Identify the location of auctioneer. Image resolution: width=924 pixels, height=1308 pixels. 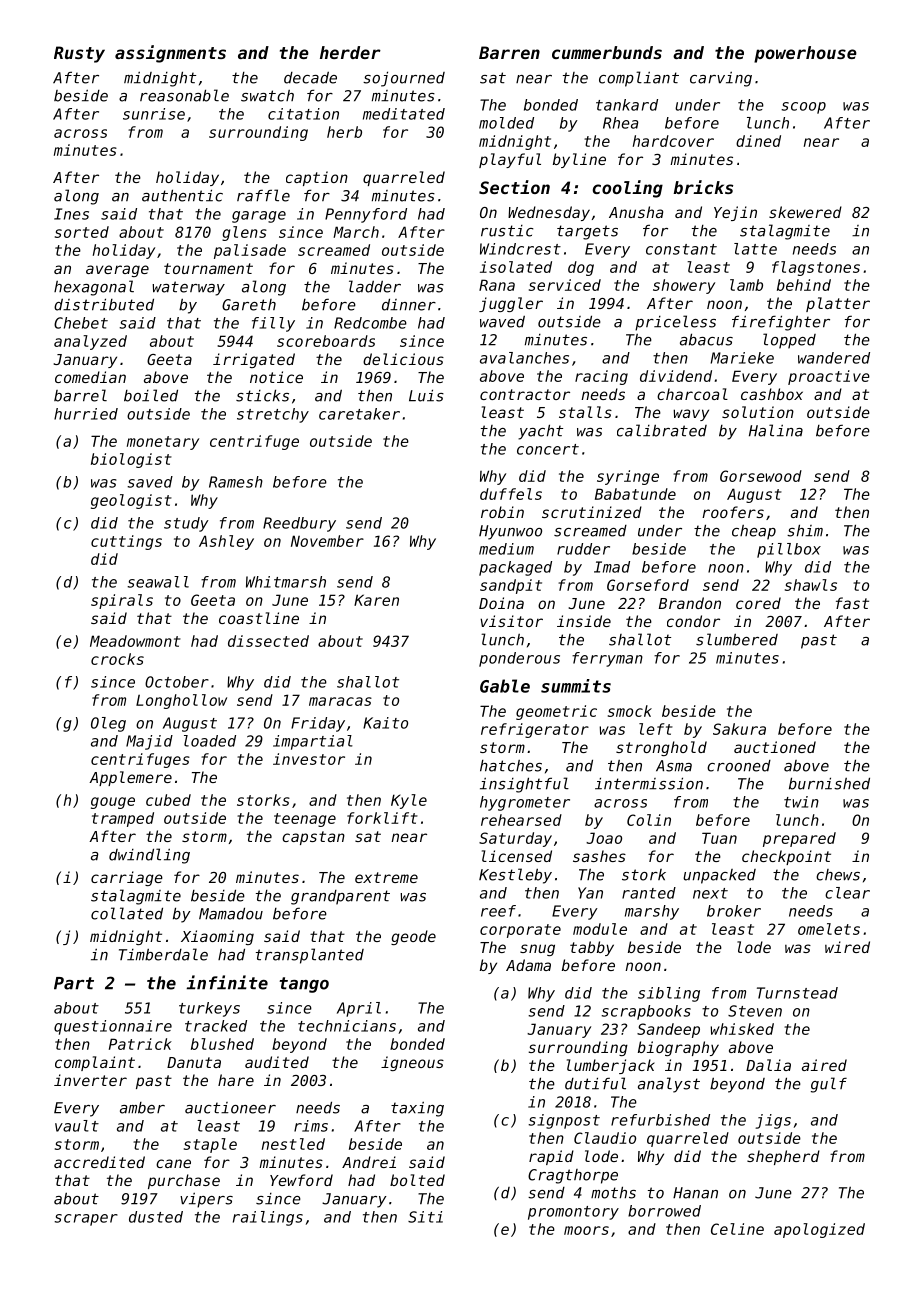
(230, 1108).
